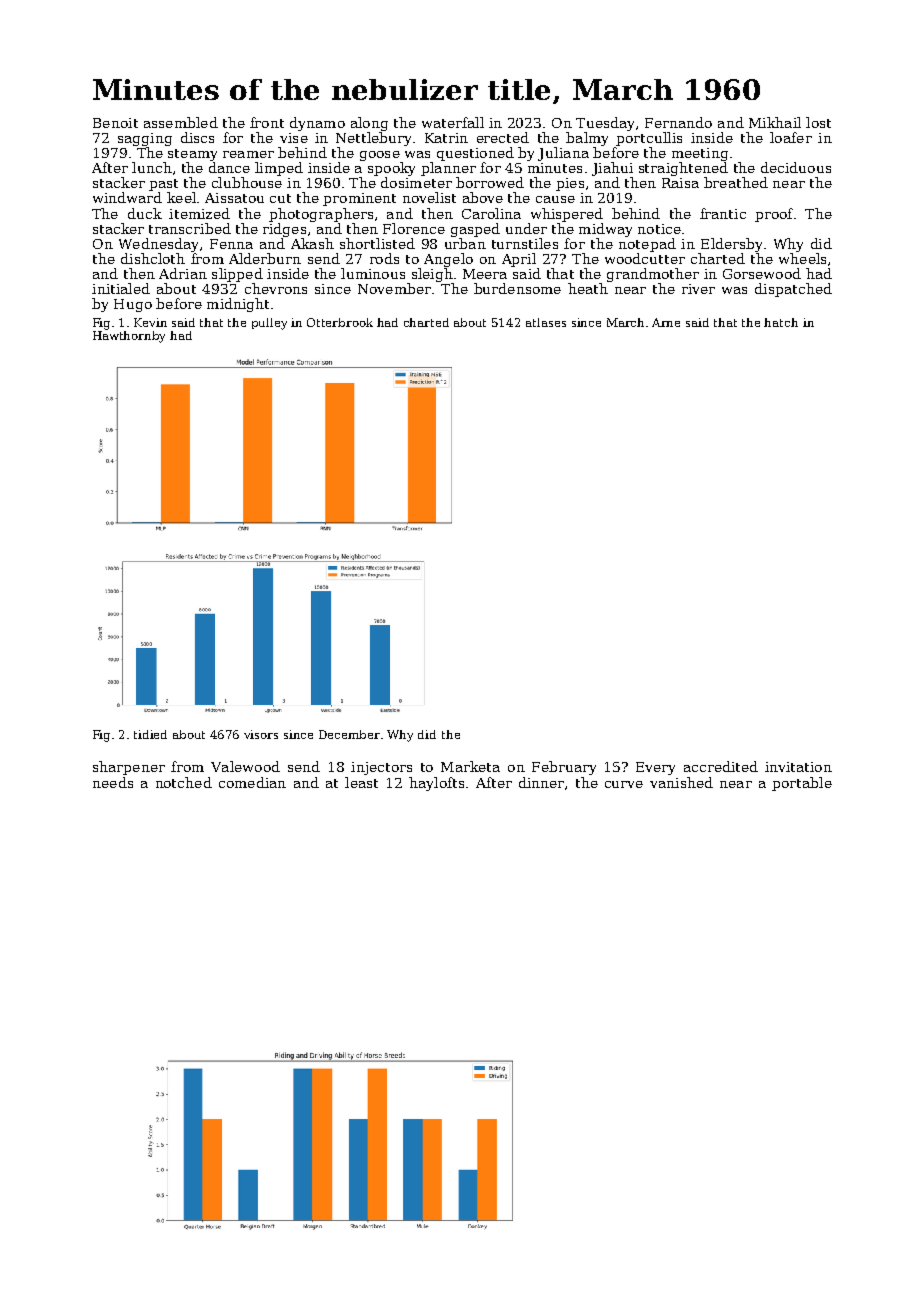 This screenshot has height=1308, width=924. Describe the element at coordinates (470, 766) in the screenshot. I see `Marketa` at that location.
